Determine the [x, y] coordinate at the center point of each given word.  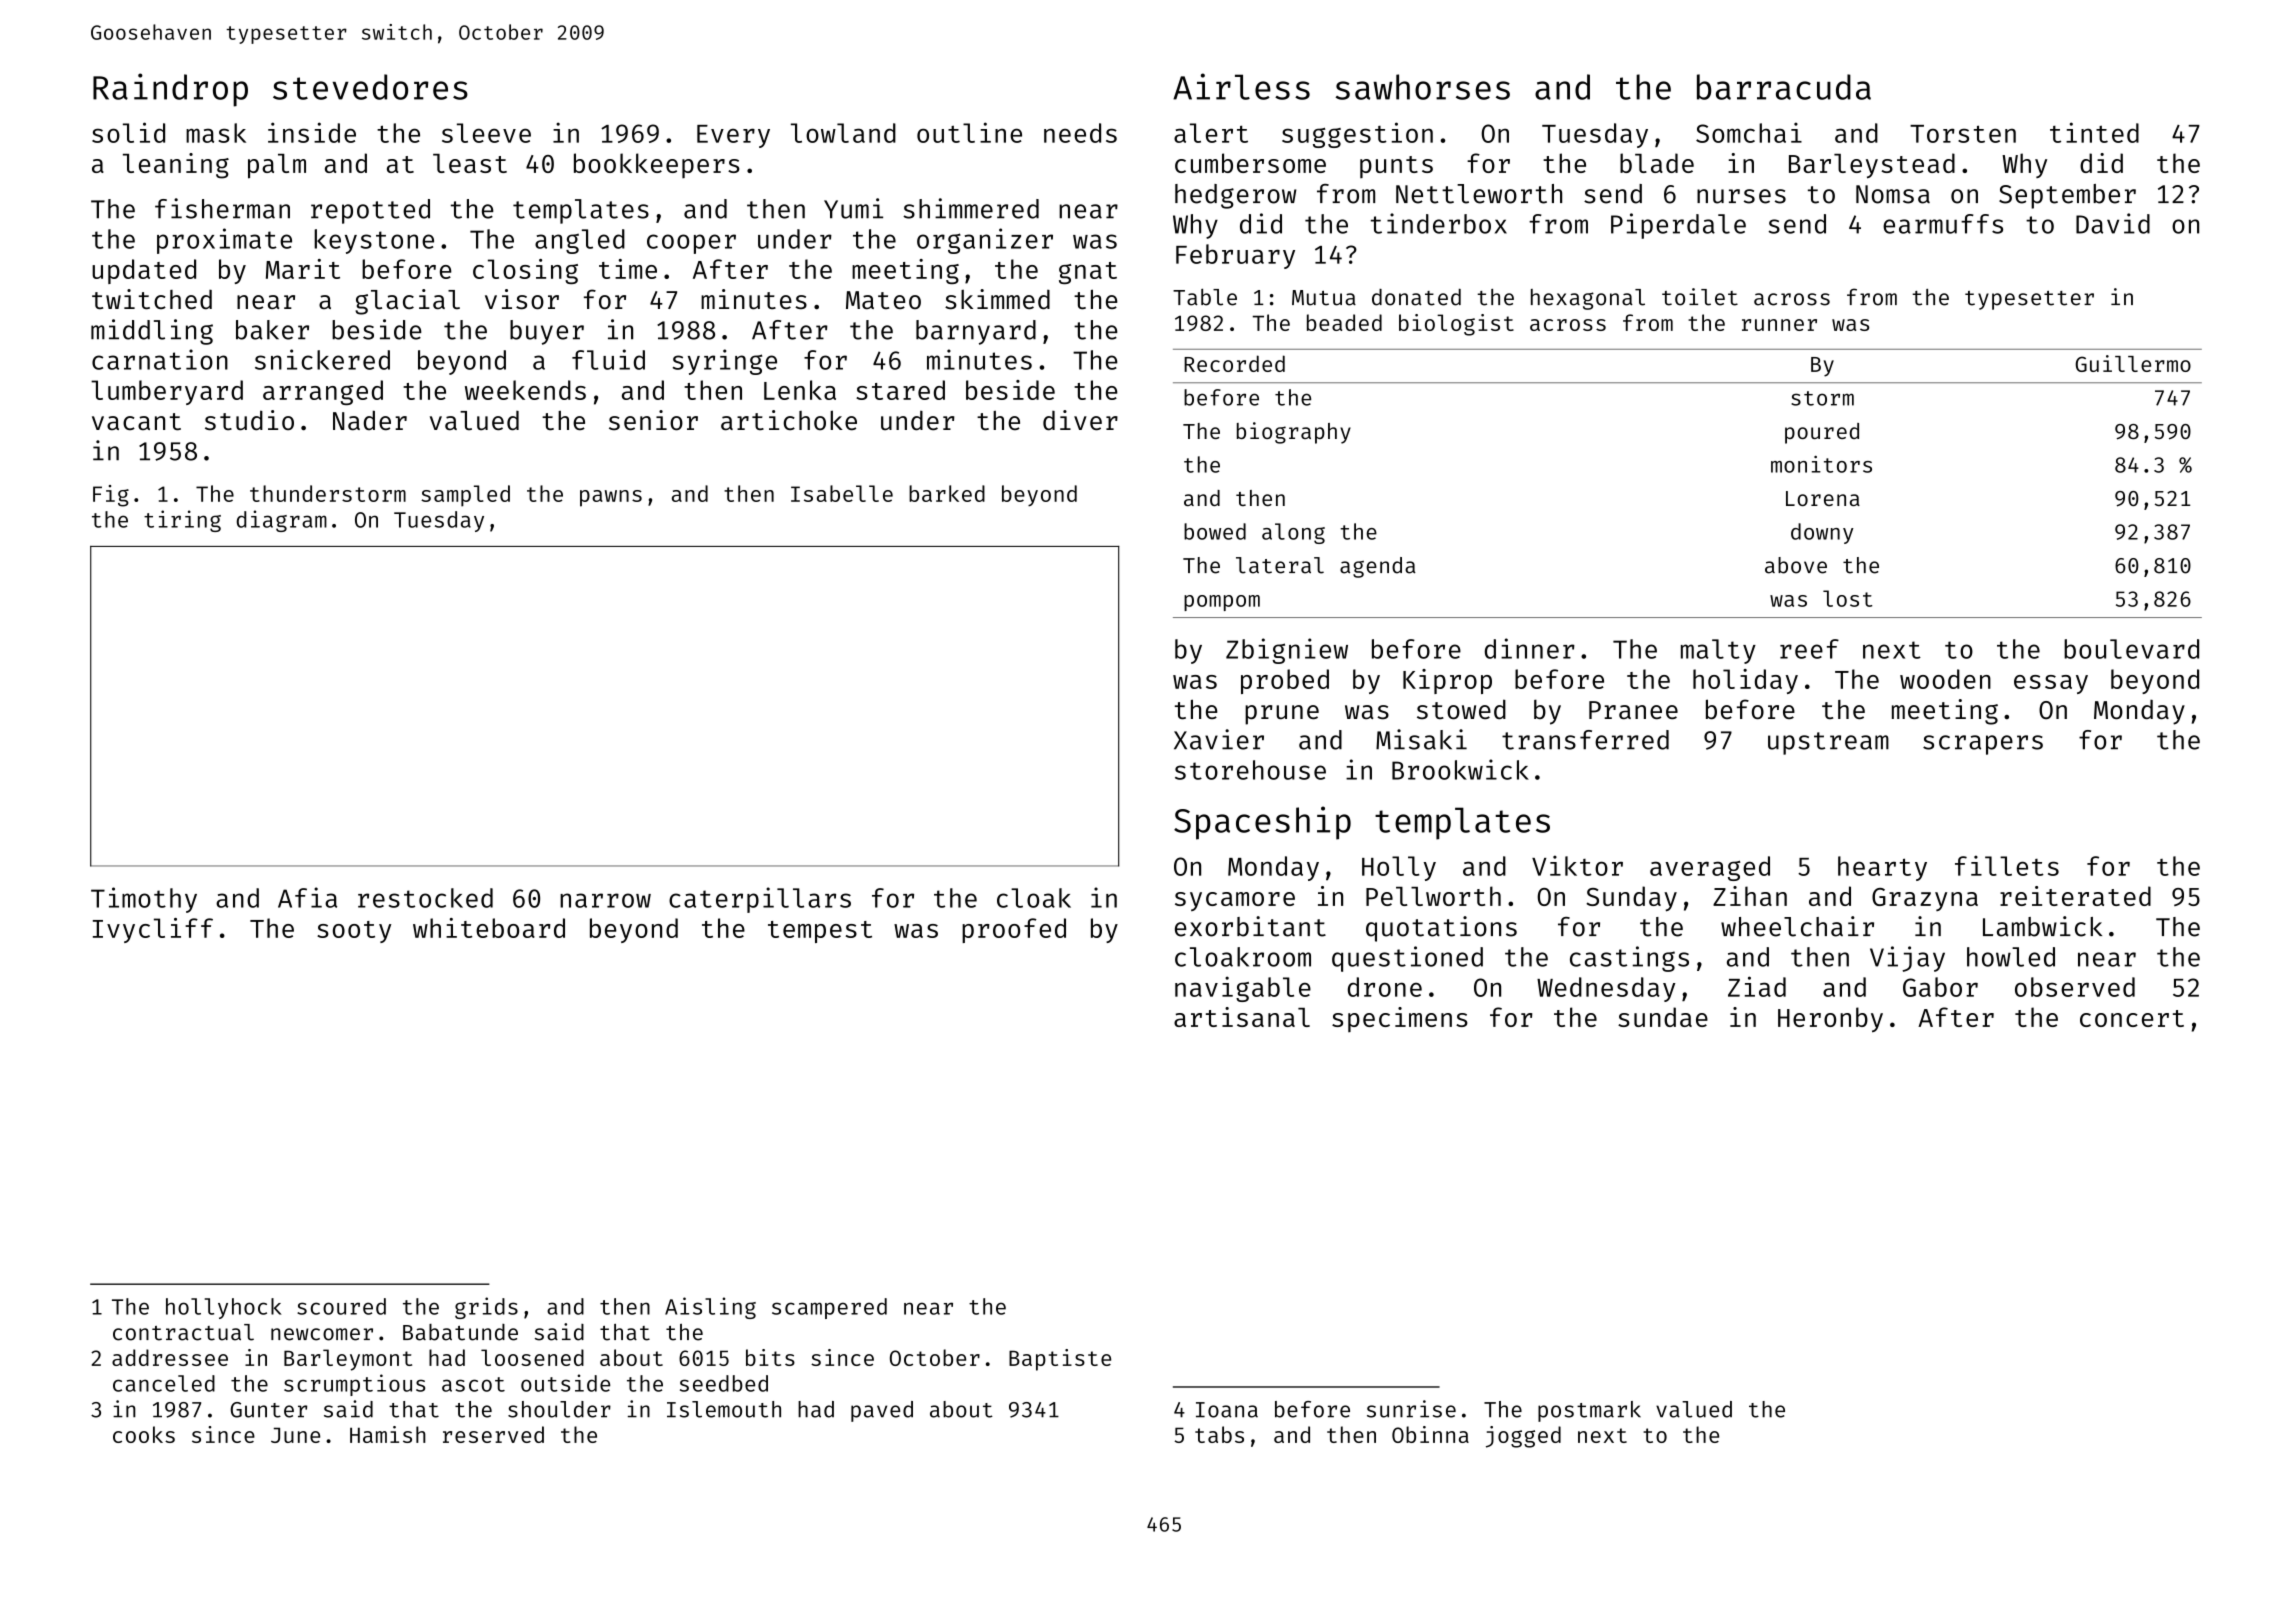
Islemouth [724, 1409]
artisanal [1242, 1017]
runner [1779, 325]
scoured [341, 1306]
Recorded [1234, 363]
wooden [1945, 679]
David [2113, 223]
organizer [985, 241]
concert [2132, 1018]
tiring [182, 521]
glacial [407, 302]
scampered [829, 1308]
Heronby [1830, 1020]
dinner [1530, 648]
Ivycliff [153, 930]
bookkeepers [657, 165]
